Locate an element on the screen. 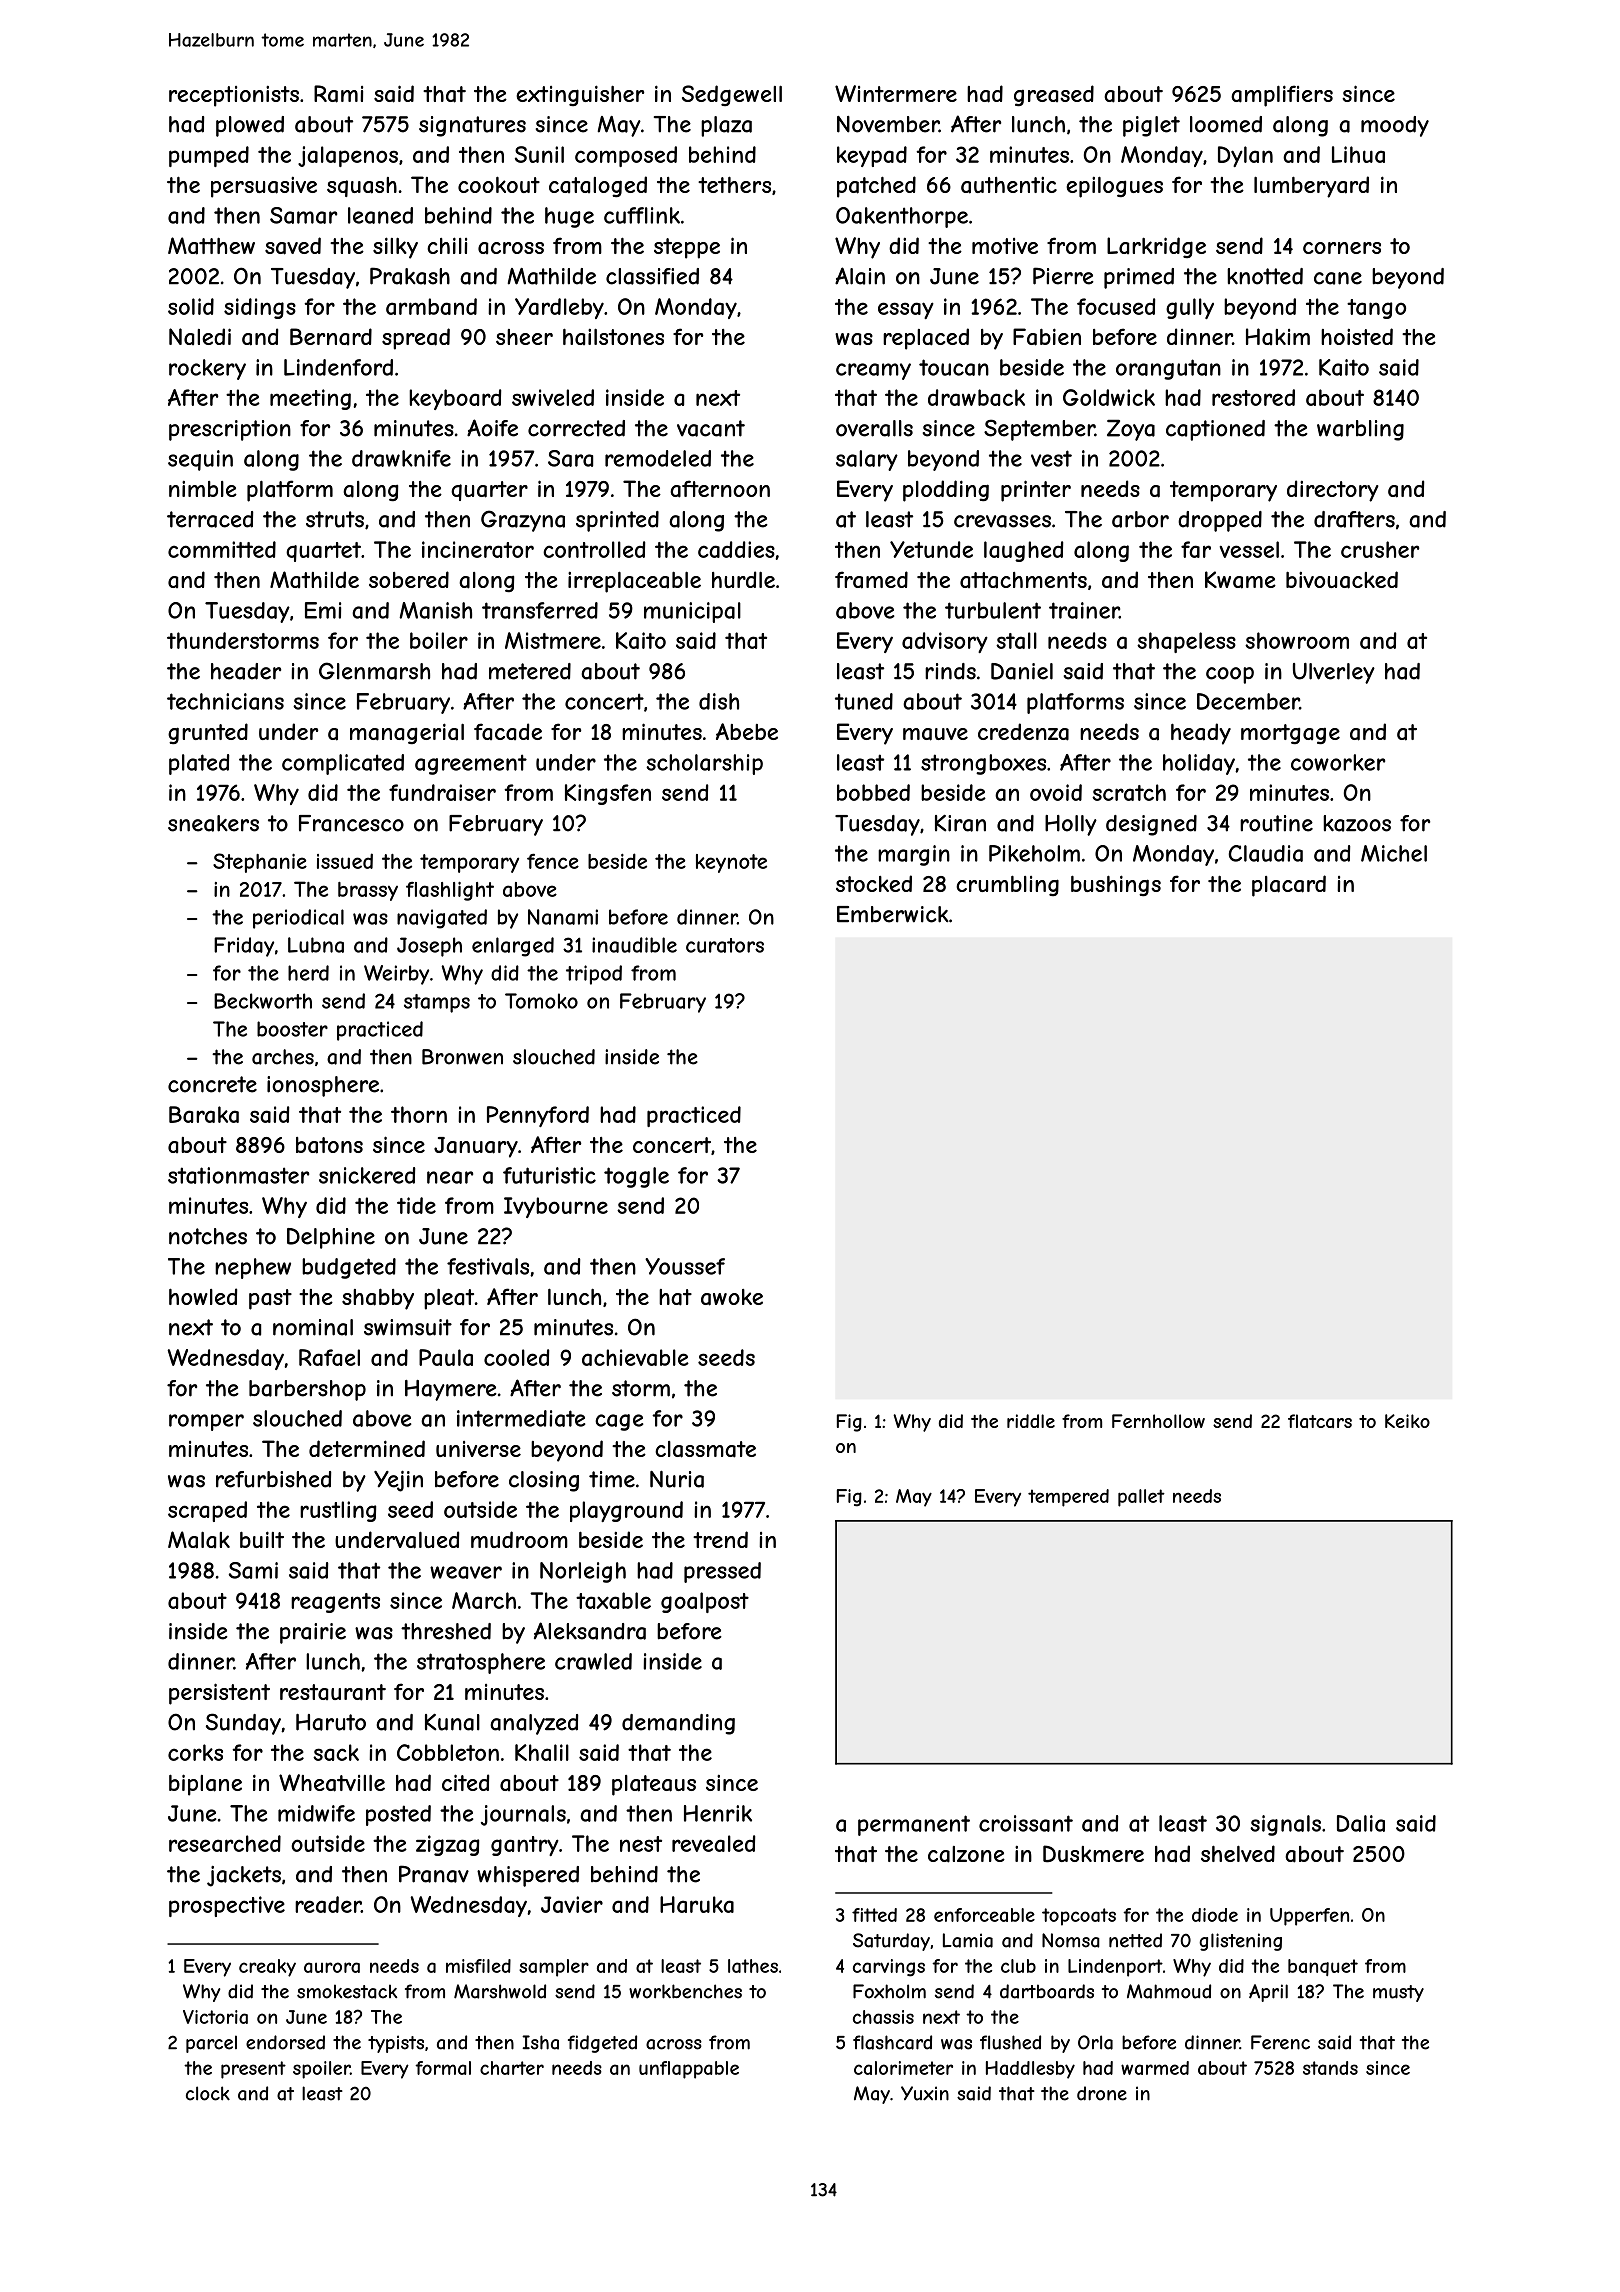 This screenshot has width=1620, height=2292. achievable is located at coordinates (635, 1357).
